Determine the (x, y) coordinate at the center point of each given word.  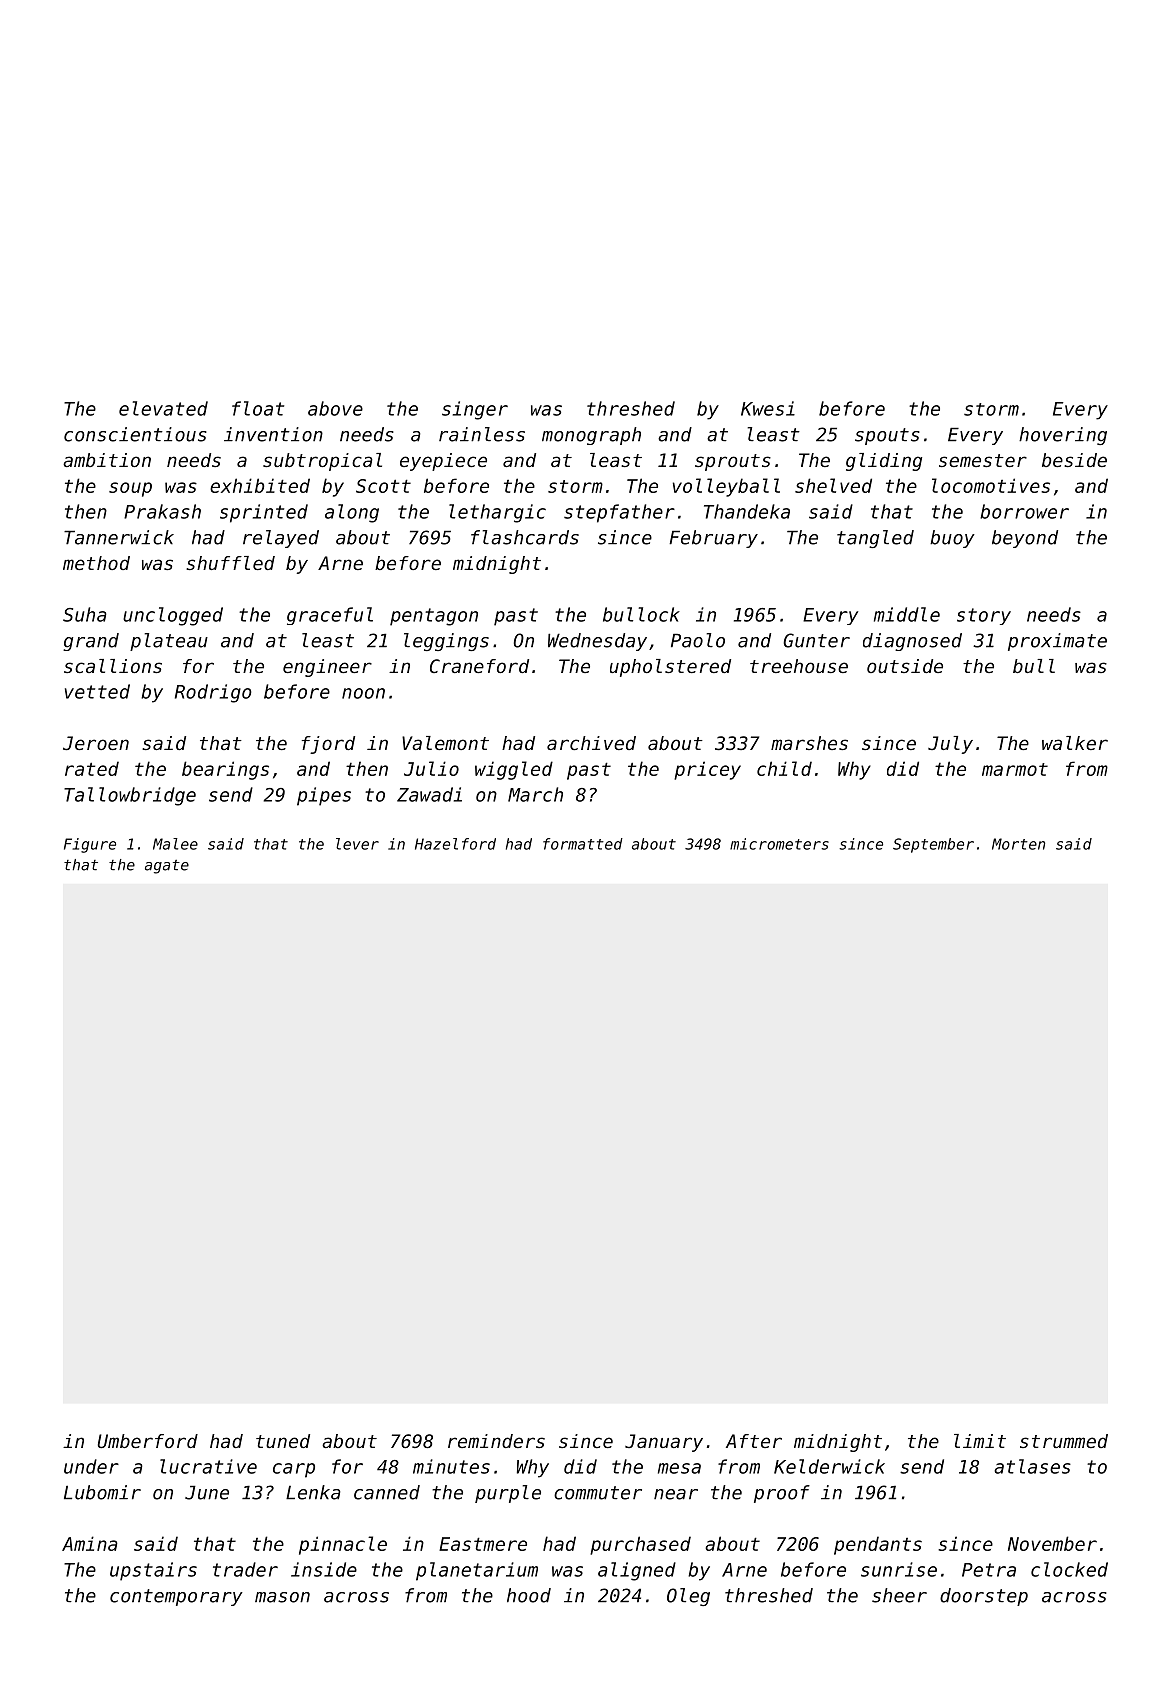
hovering (1063, 436)
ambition (107, 460)
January (664, 1443)
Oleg (688, 1597)
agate (167, 867)
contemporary (176, 1597)
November (1052, 1543)
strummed (1064, 1441)
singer (475, 410)
